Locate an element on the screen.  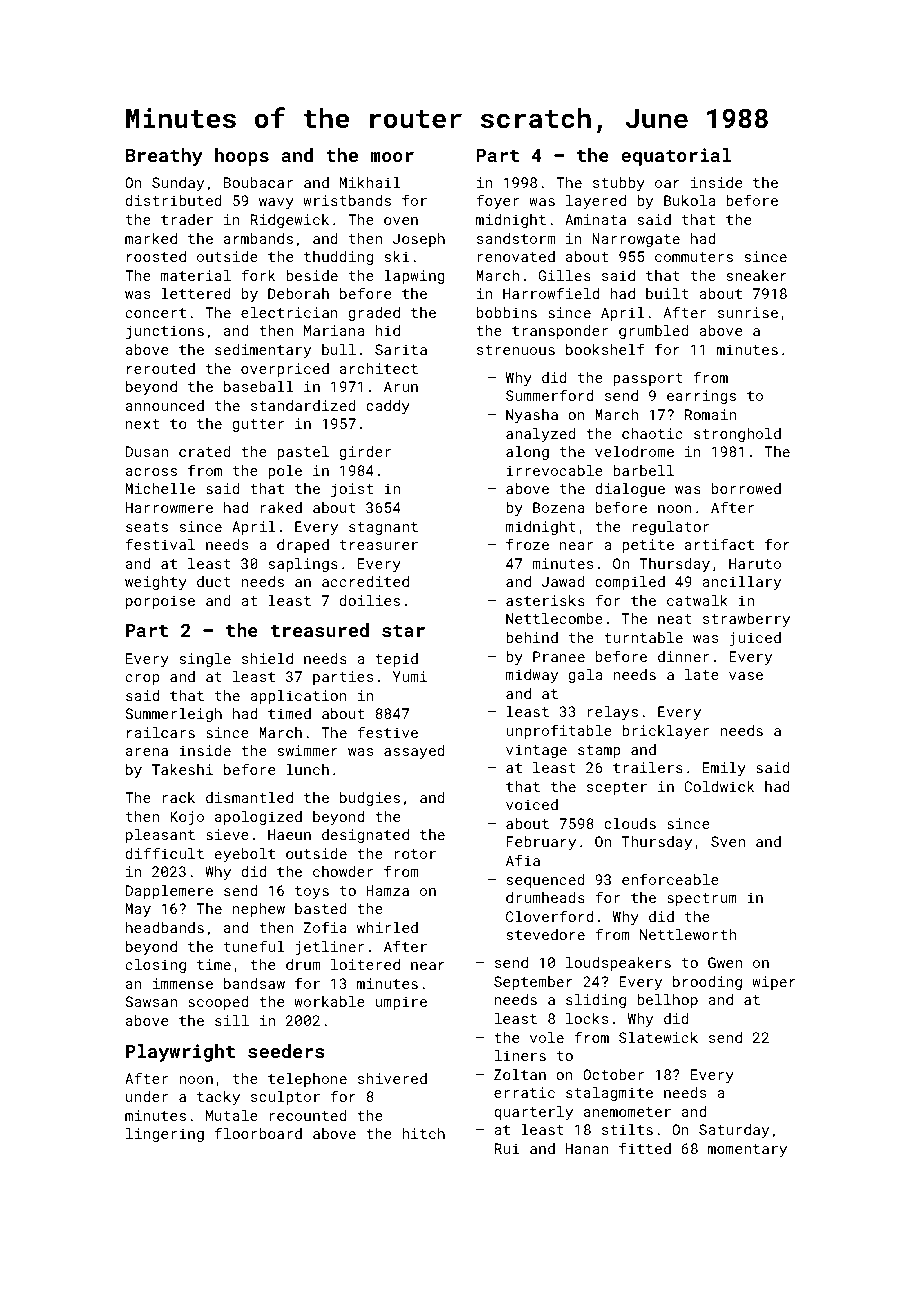
compiled is located at coordinates (630, 583).
